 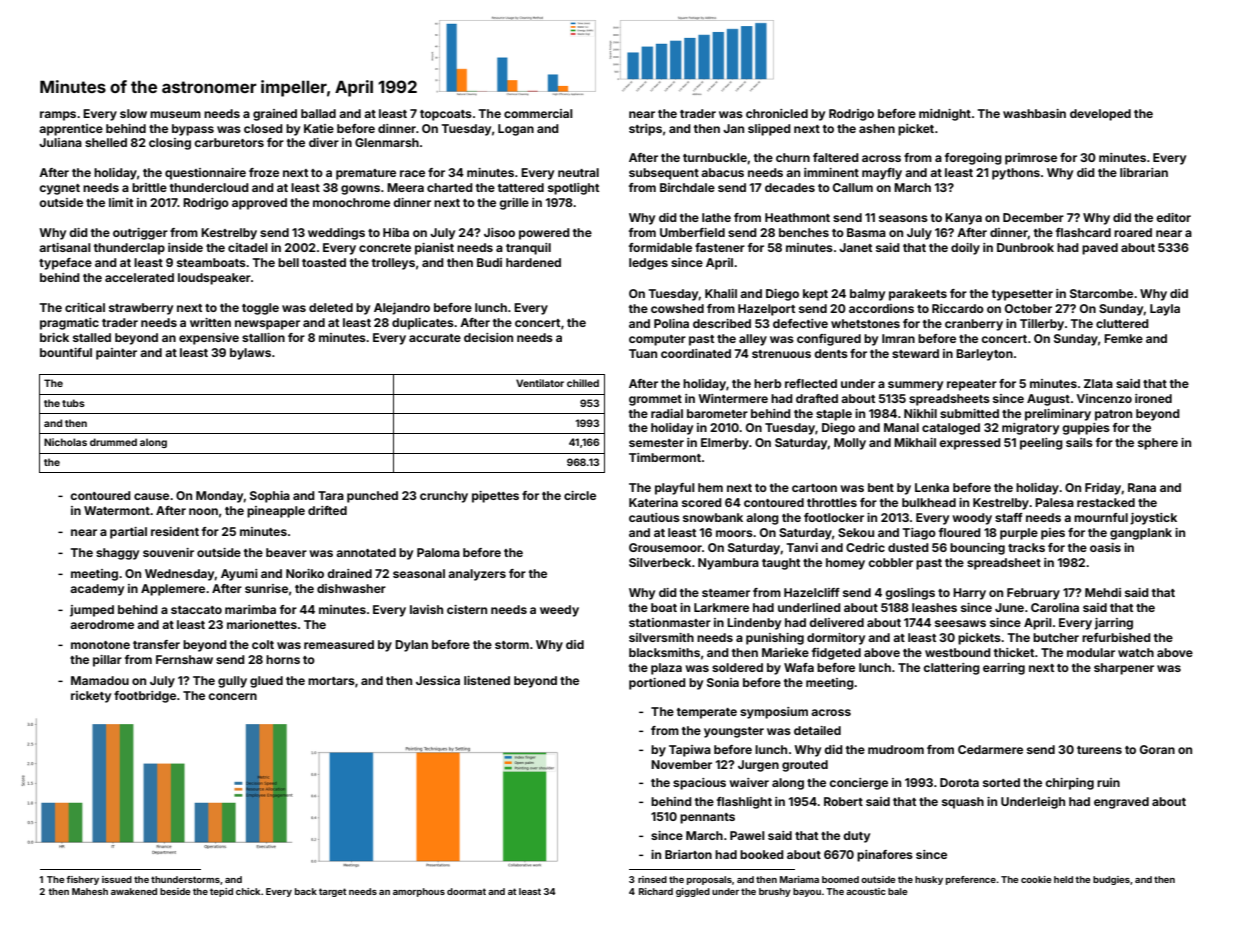 I want to click on bylaws, so click(x=250, y=354).
